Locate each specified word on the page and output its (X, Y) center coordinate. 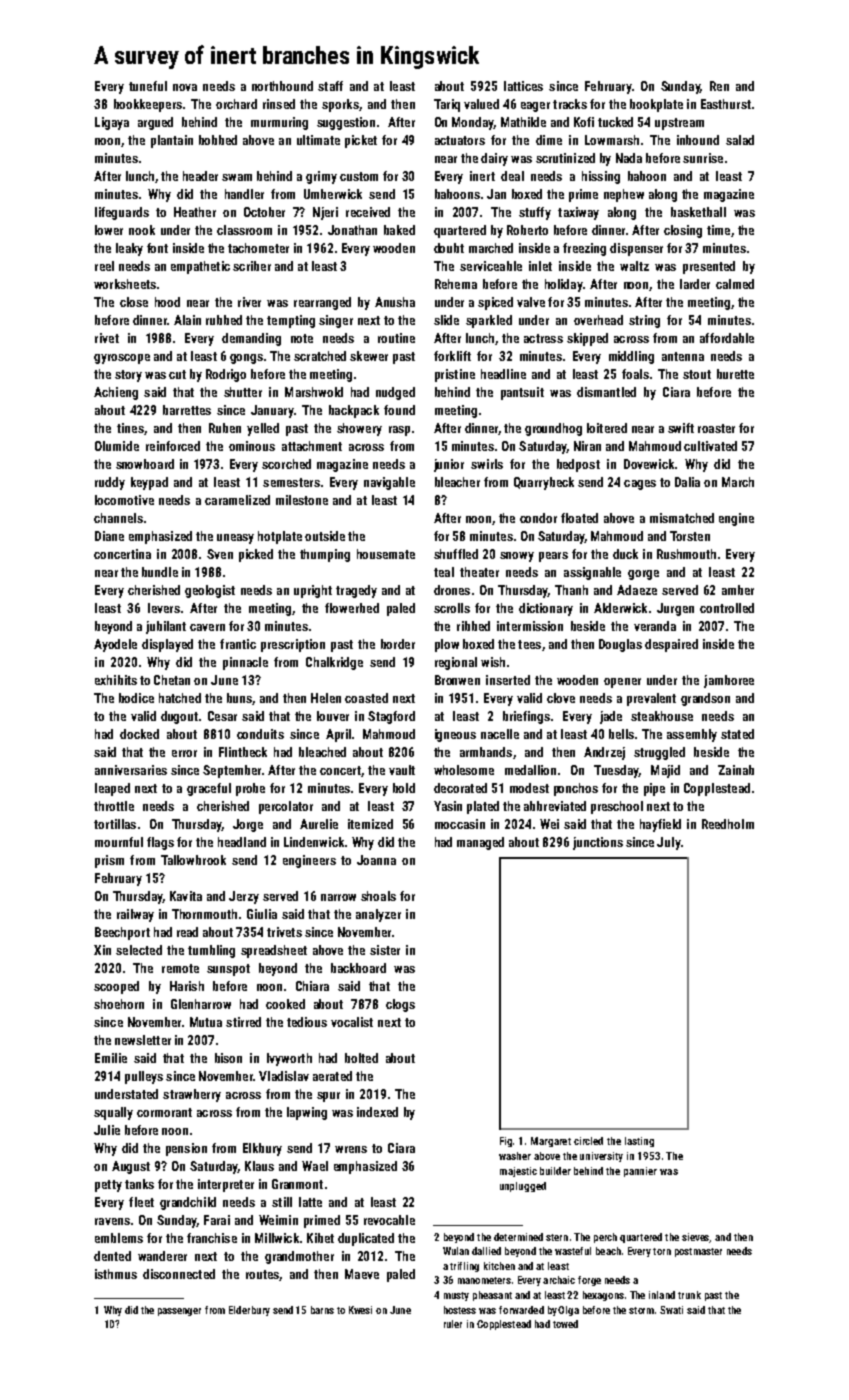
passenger (179, 1312)
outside (325, 536)
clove (561, 698)
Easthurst (726, 104)
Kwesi (360, 1310)
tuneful (148, 86)
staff (330, 86)
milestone (302, 500)
